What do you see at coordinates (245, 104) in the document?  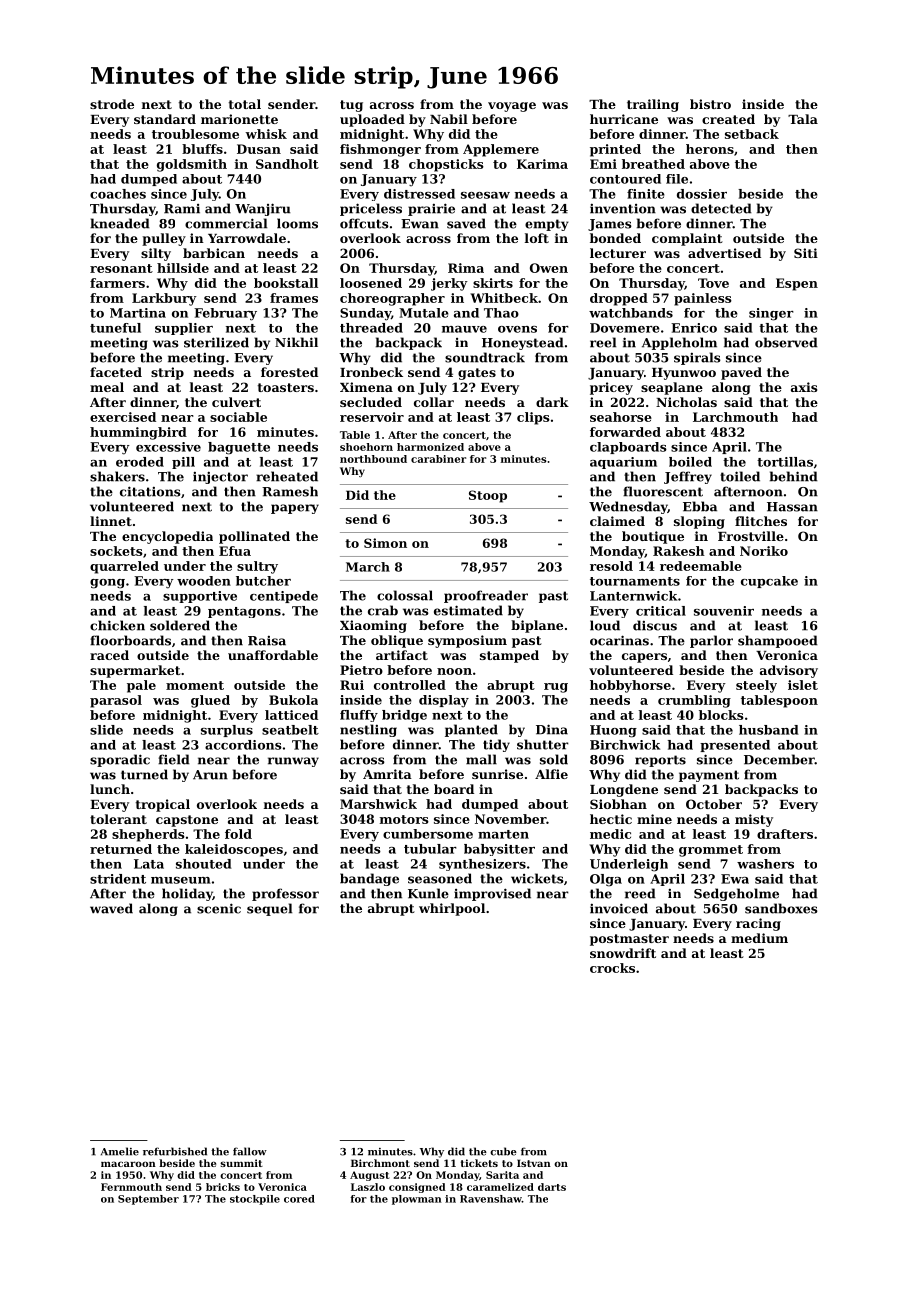 I see `total` at bounding box center [245, 104].
